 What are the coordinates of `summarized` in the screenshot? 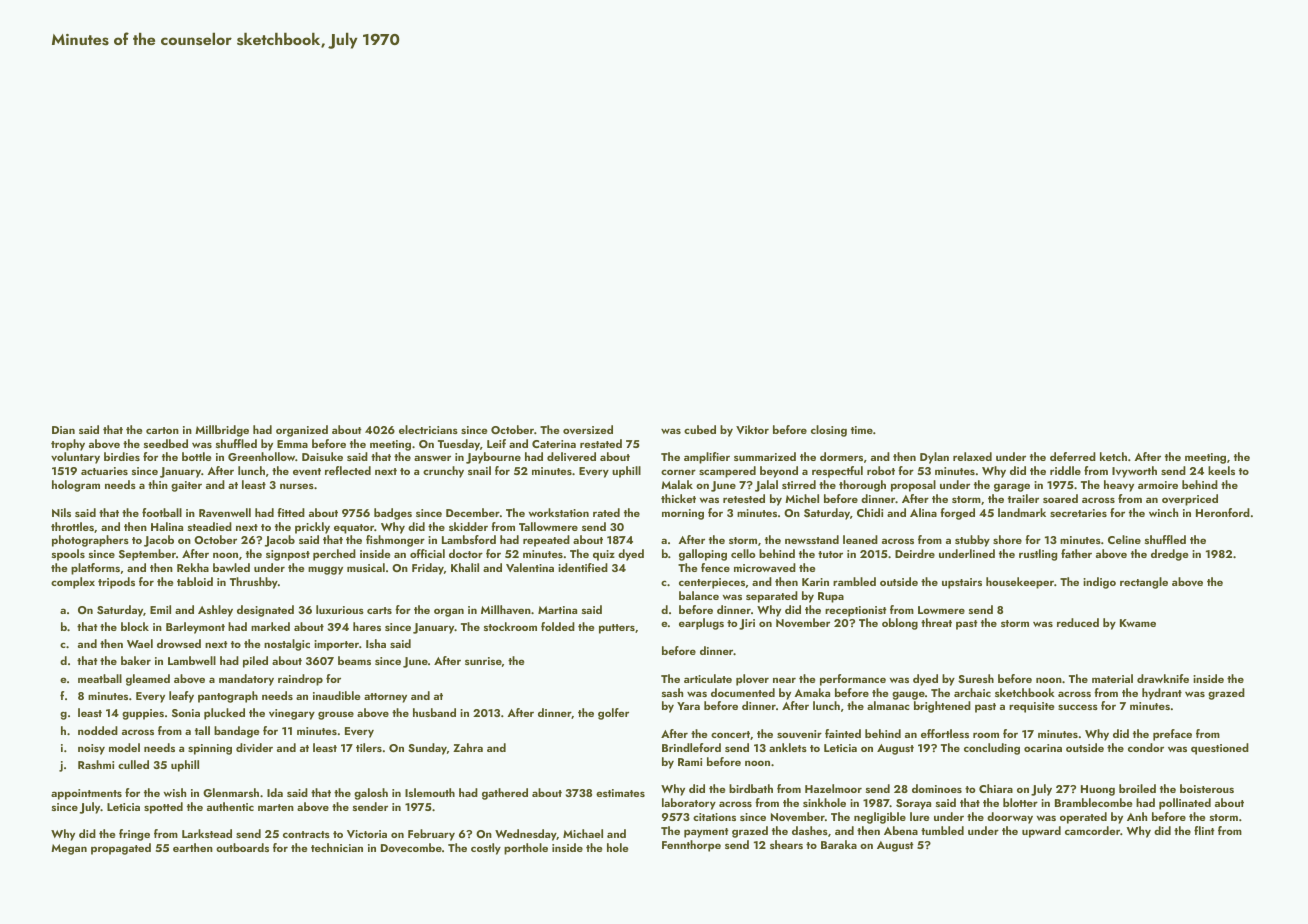 It's located at (765, 456).
